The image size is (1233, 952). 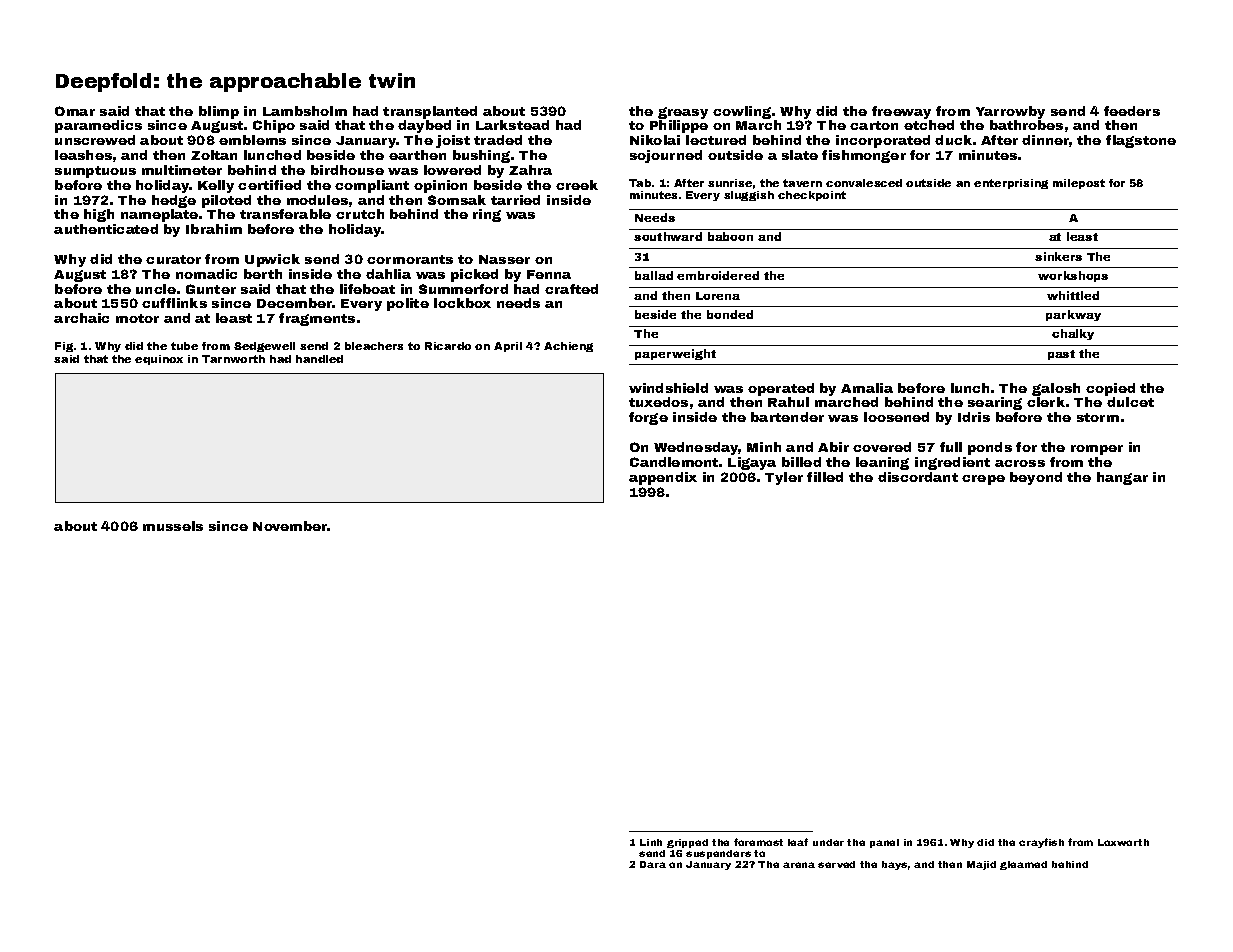 I want to click on gripped, so click(x=687, y=843).
